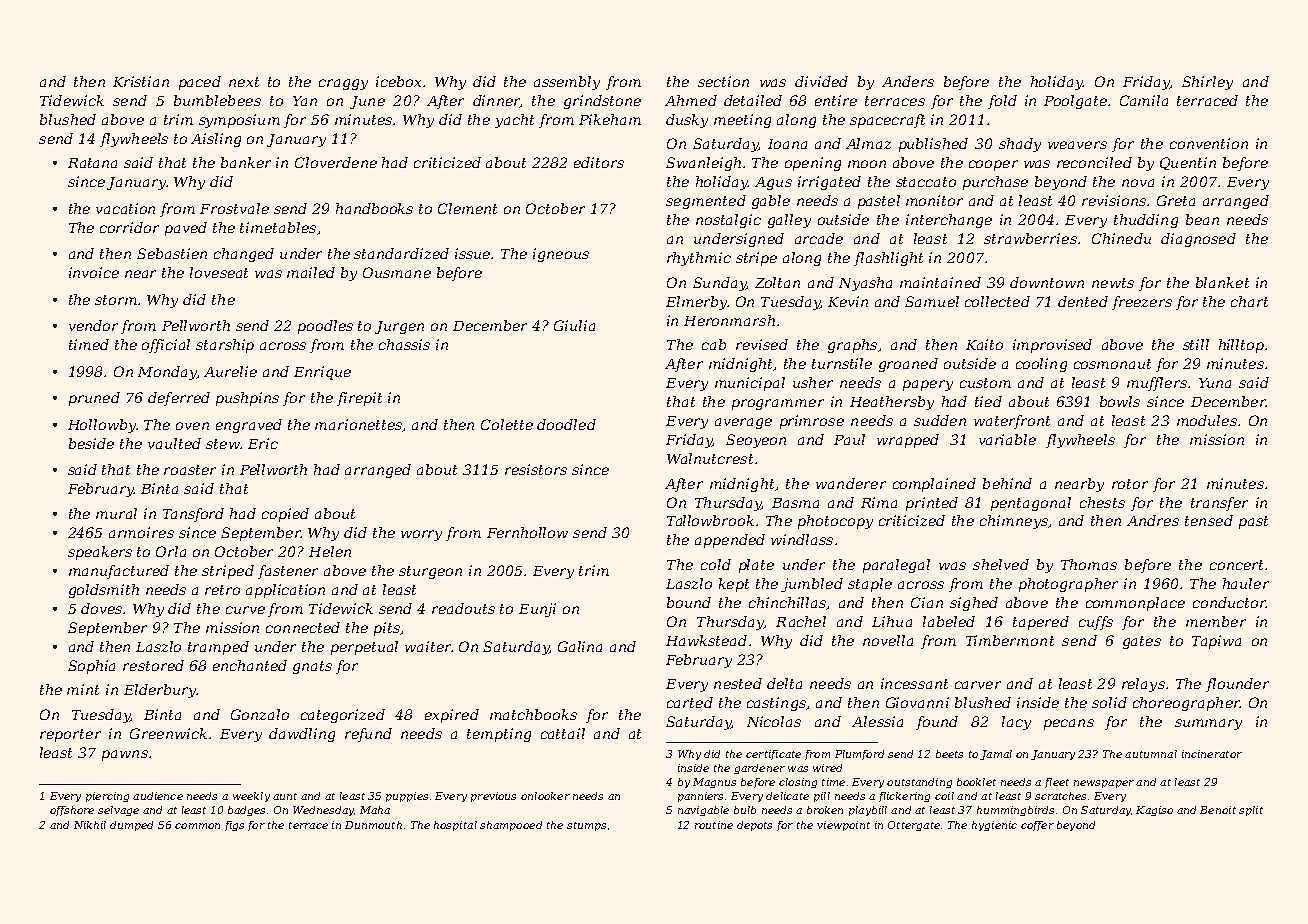 The height and width of the screenshot is (924, 1308). Describe the element at coordinates (244, 82) in the screenshot. I see `next` at that location.
